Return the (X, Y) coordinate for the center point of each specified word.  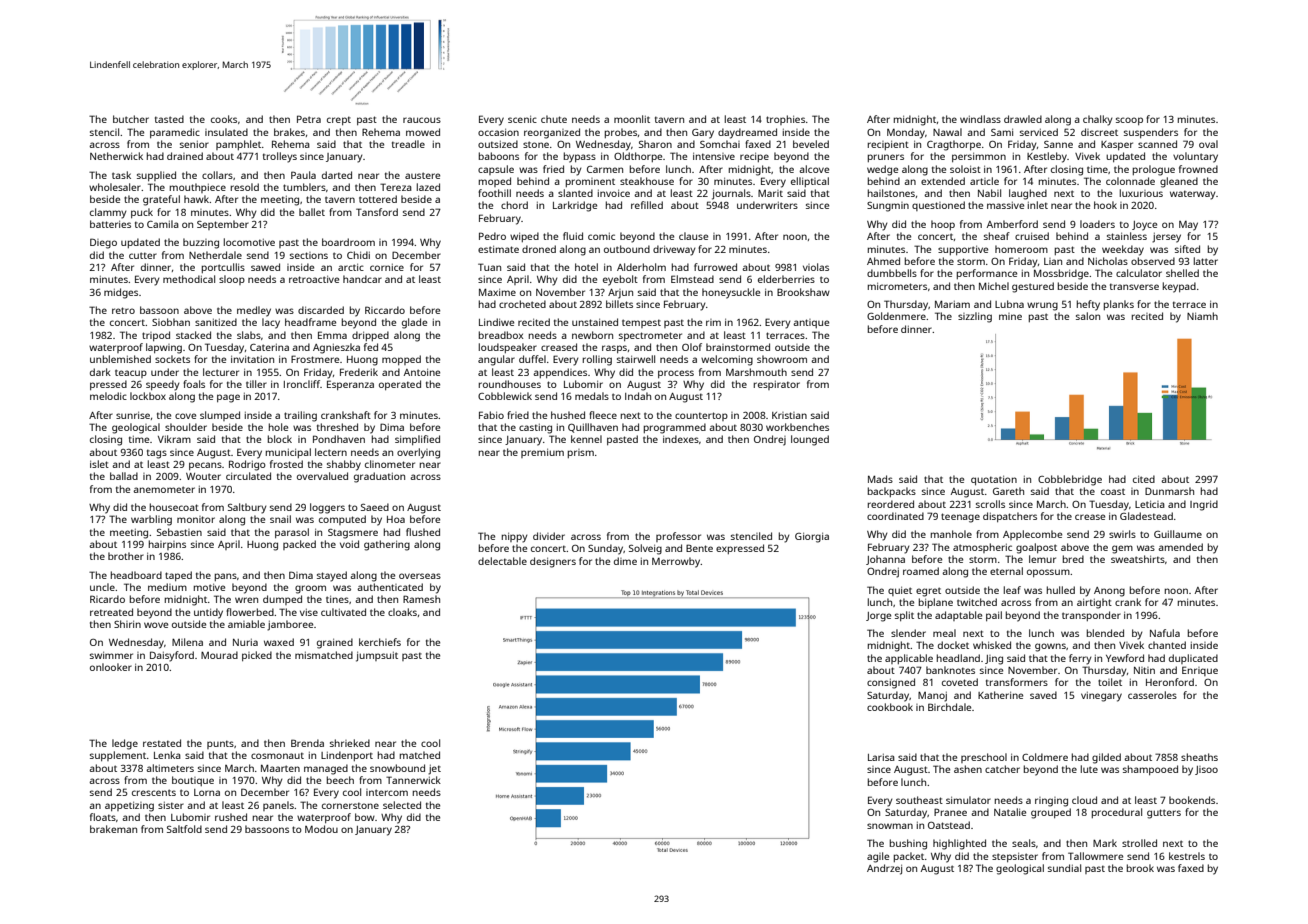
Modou (321, 829)
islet (99, 464)
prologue (1154, 170)
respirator (777, 385)
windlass (980, 119)
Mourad (219, 655)
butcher (131, 119)
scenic (522, 119)
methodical (189, 279)
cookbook (890, 707)
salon (1088, 316)
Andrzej (884, 869)
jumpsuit (377, 657)
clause (693, 236)
